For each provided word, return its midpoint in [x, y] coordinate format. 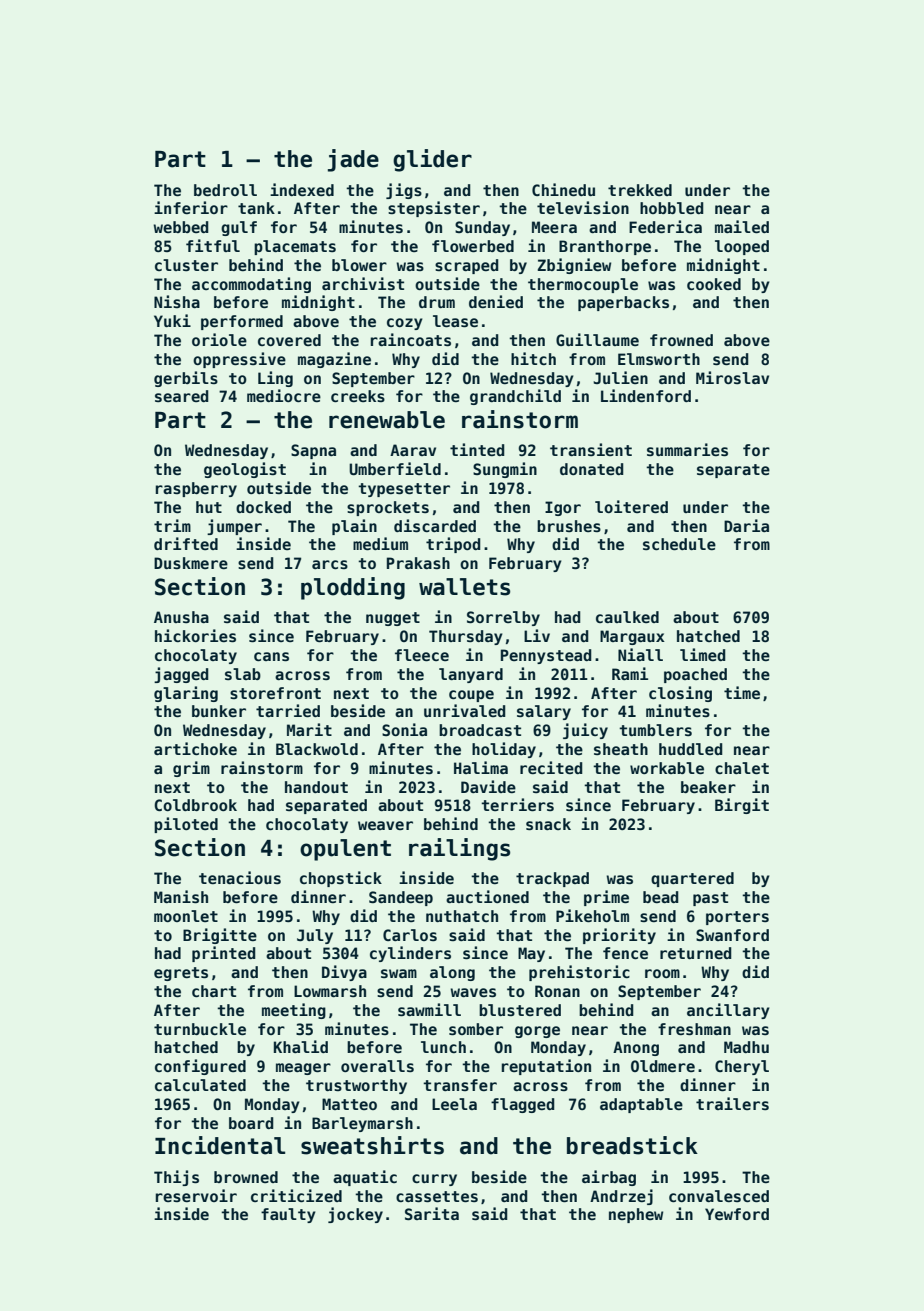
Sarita [432, 1213]
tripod [453, 545]
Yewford [737, 1214]
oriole [219, 339]
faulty [288, 1215]
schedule [679, 544]
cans [271, 656]
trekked [640, 190]
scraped [467, 266]
